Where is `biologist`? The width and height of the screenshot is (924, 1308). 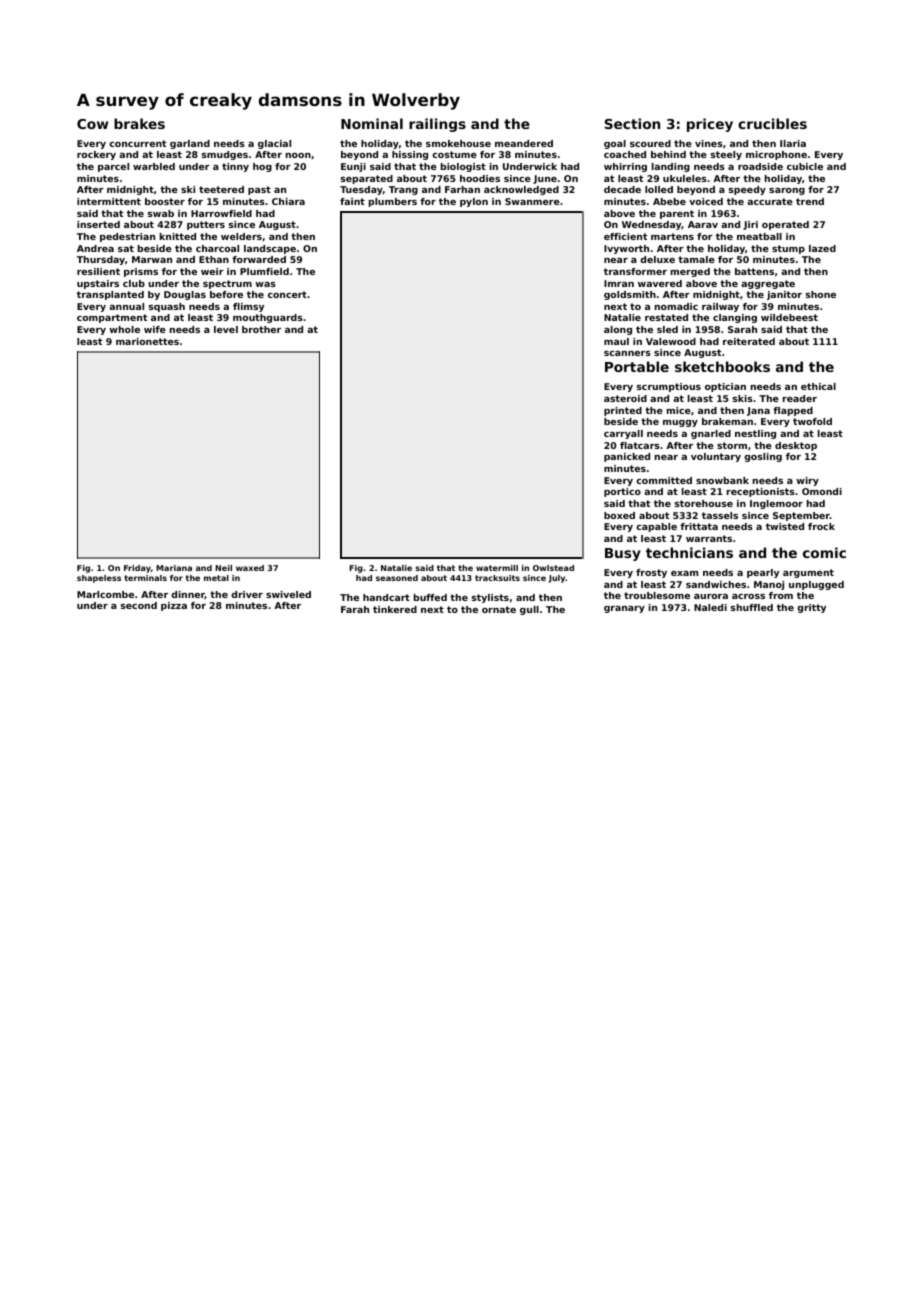
biologist is located at coordinates (463, 167).
